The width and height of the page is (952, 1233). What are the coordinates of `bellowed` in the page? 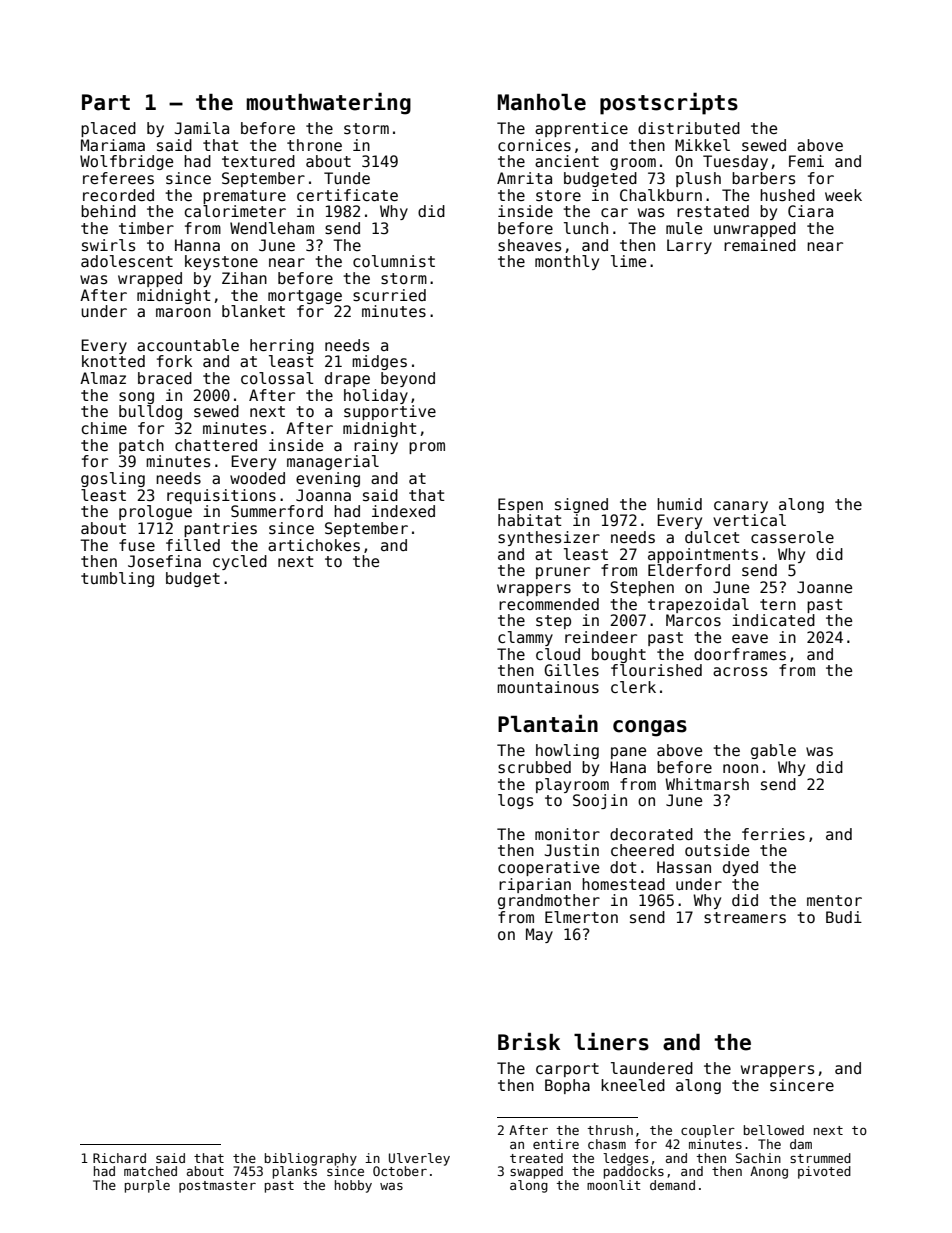 It's located at (774, 1130).
